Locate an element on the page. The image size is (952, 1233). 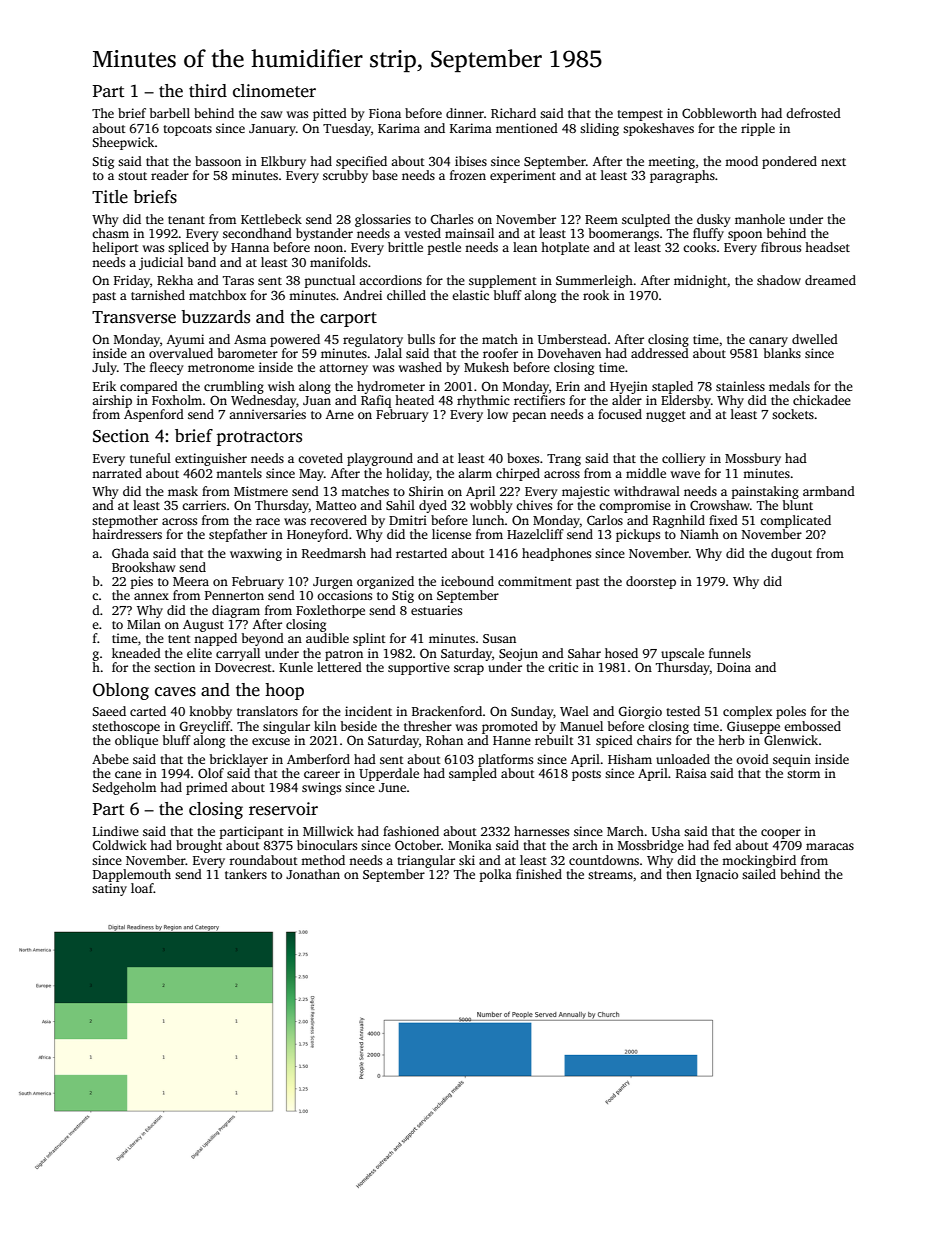
Richard is located at coordinates (513, 113).
